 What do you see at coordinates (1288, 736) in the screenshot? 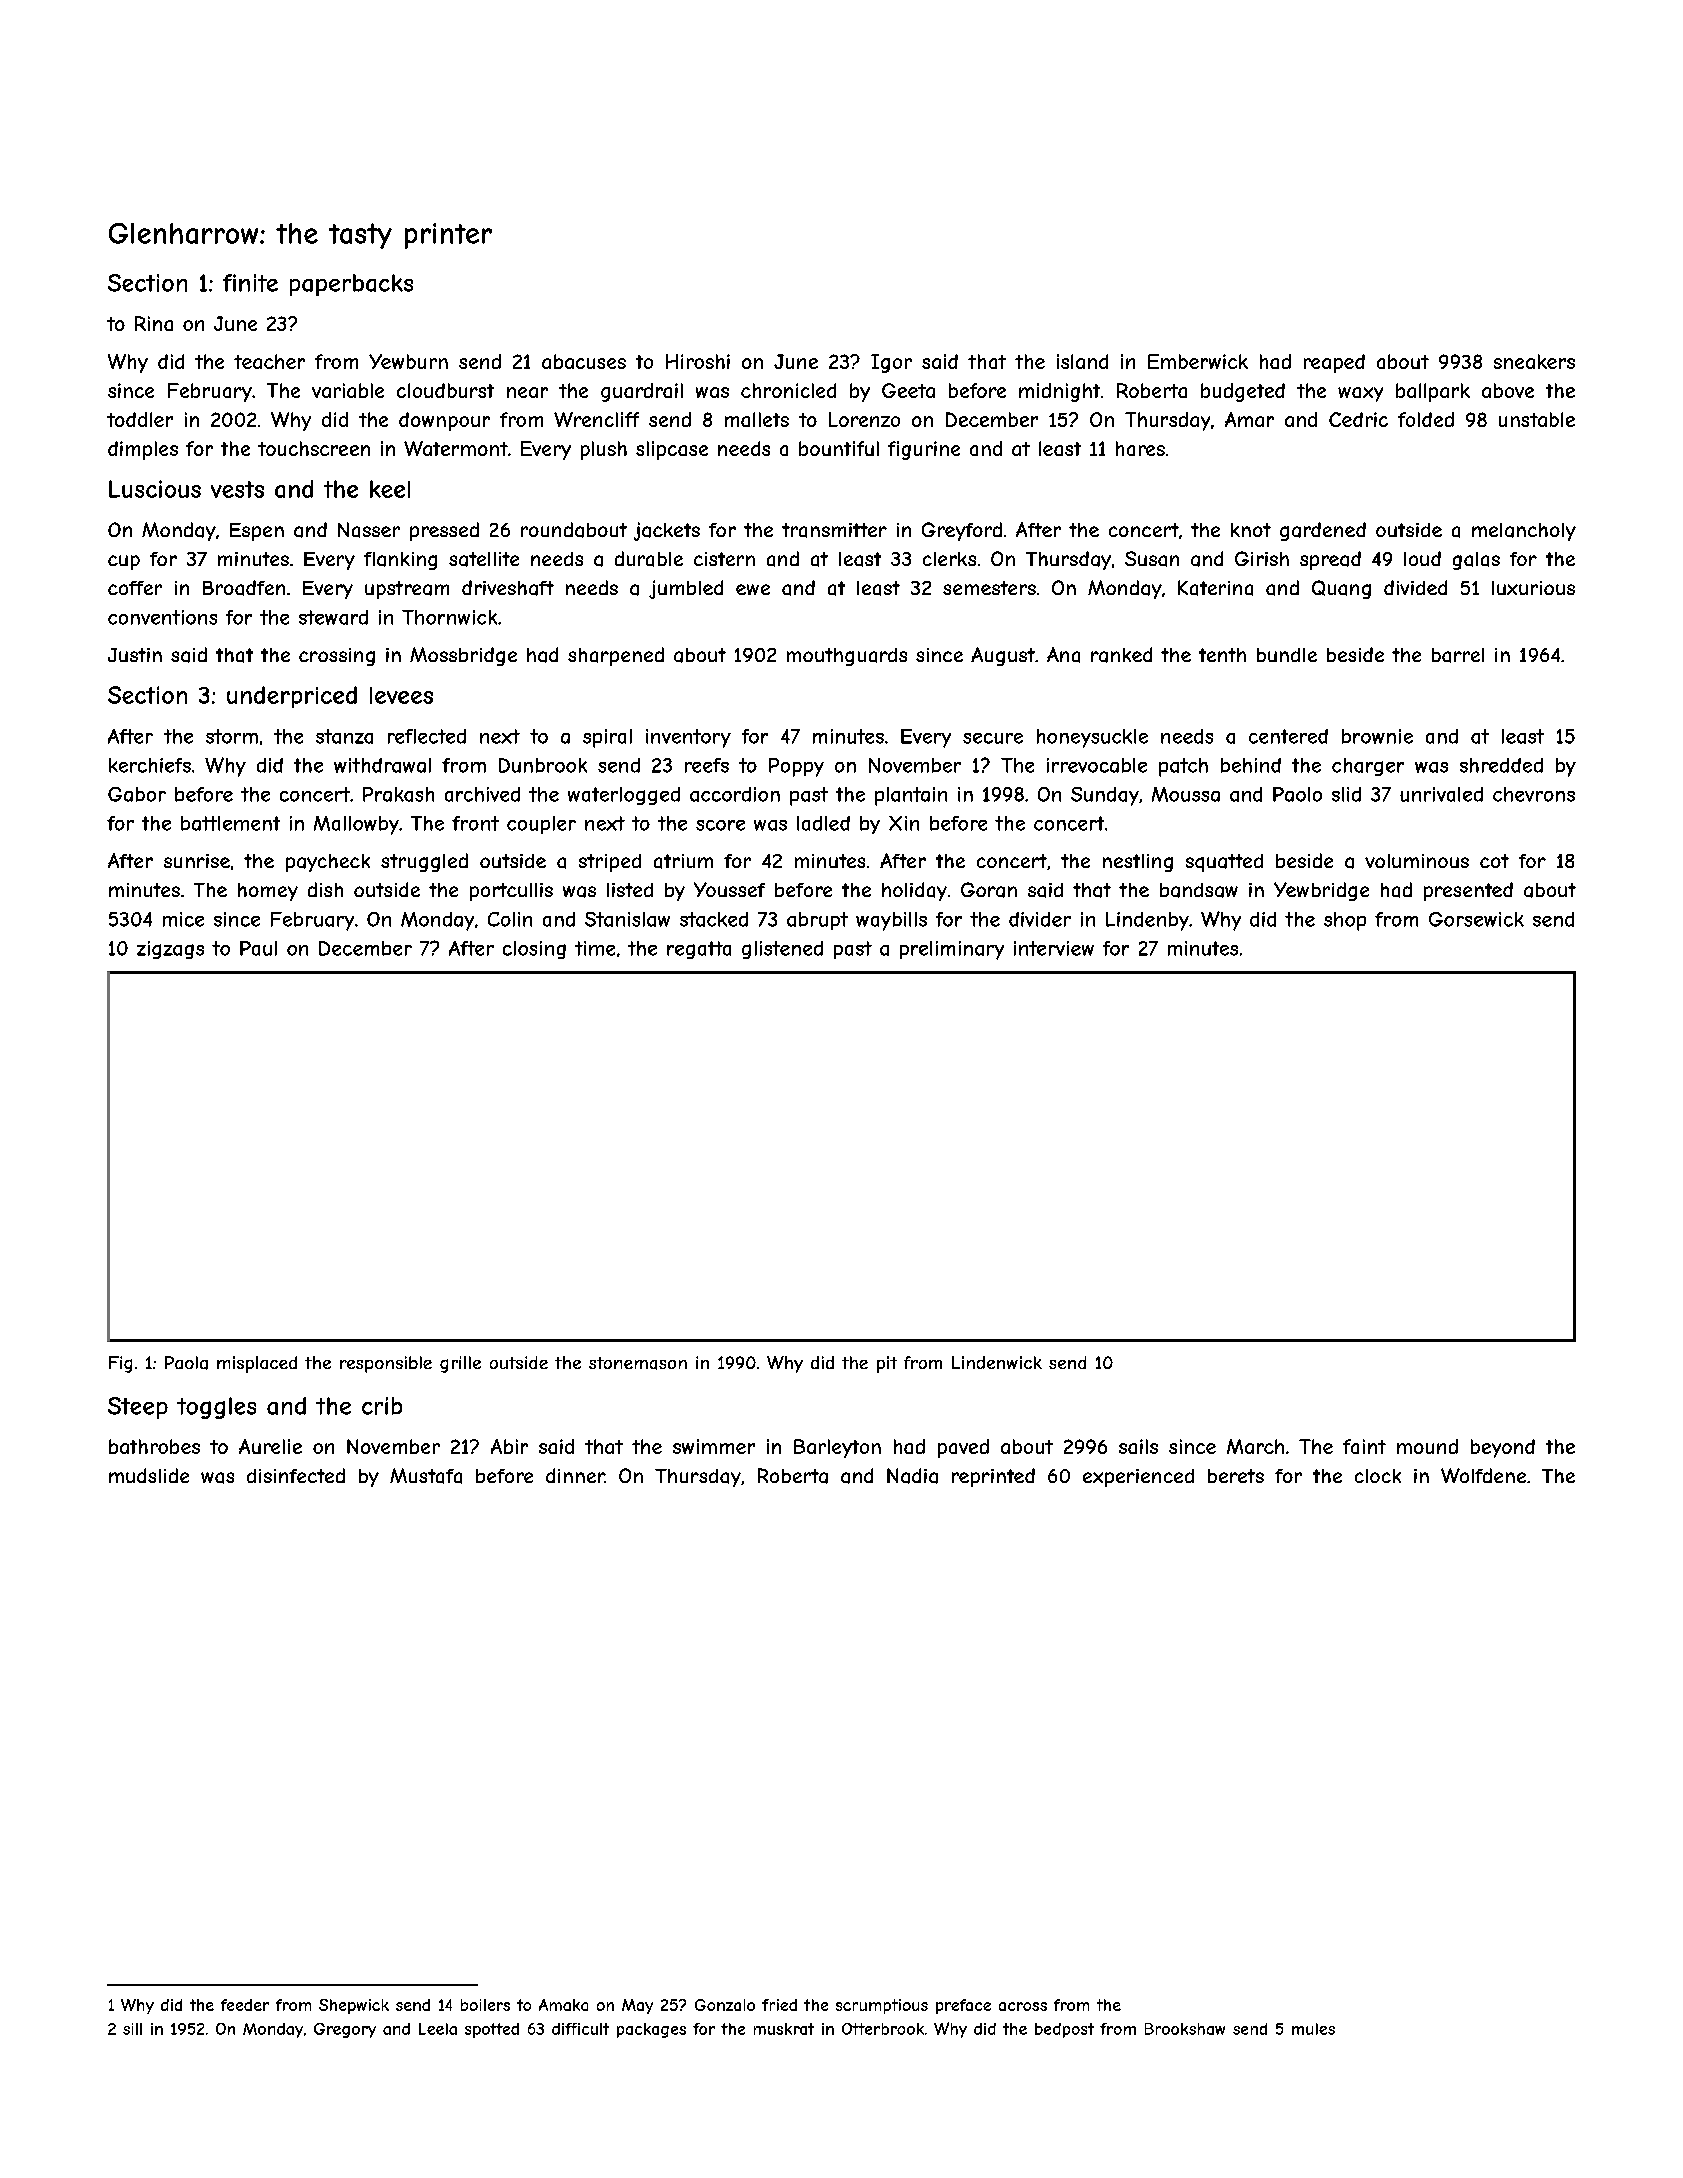
I see `centered` at bounding box center [1288, 736].
